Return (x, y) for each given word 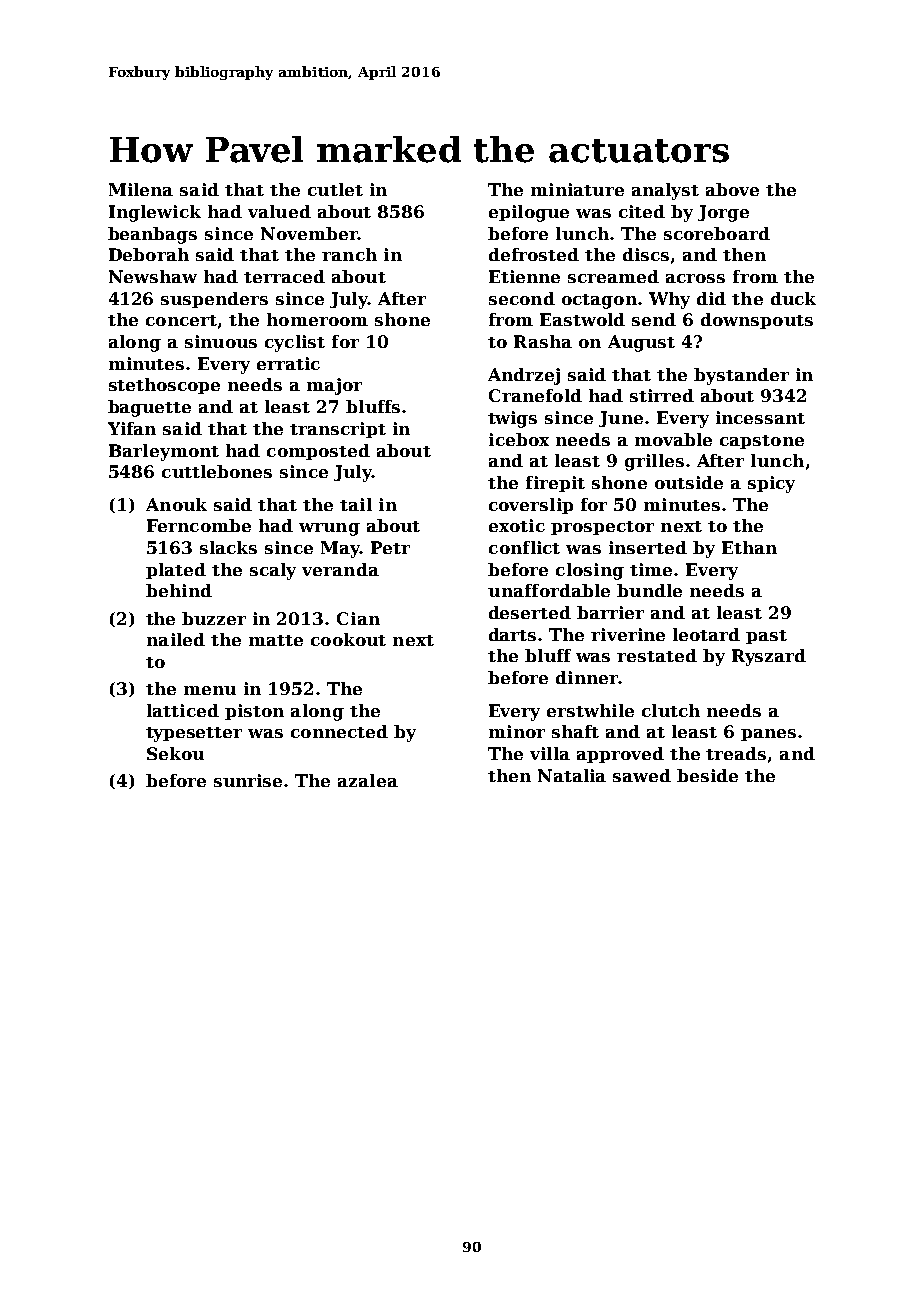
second (522, 298)
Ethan (749, 547)
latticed (183, 710)
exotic (517, 525)
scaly (273, 571)
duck (793, 298)
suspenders (214, 300)
